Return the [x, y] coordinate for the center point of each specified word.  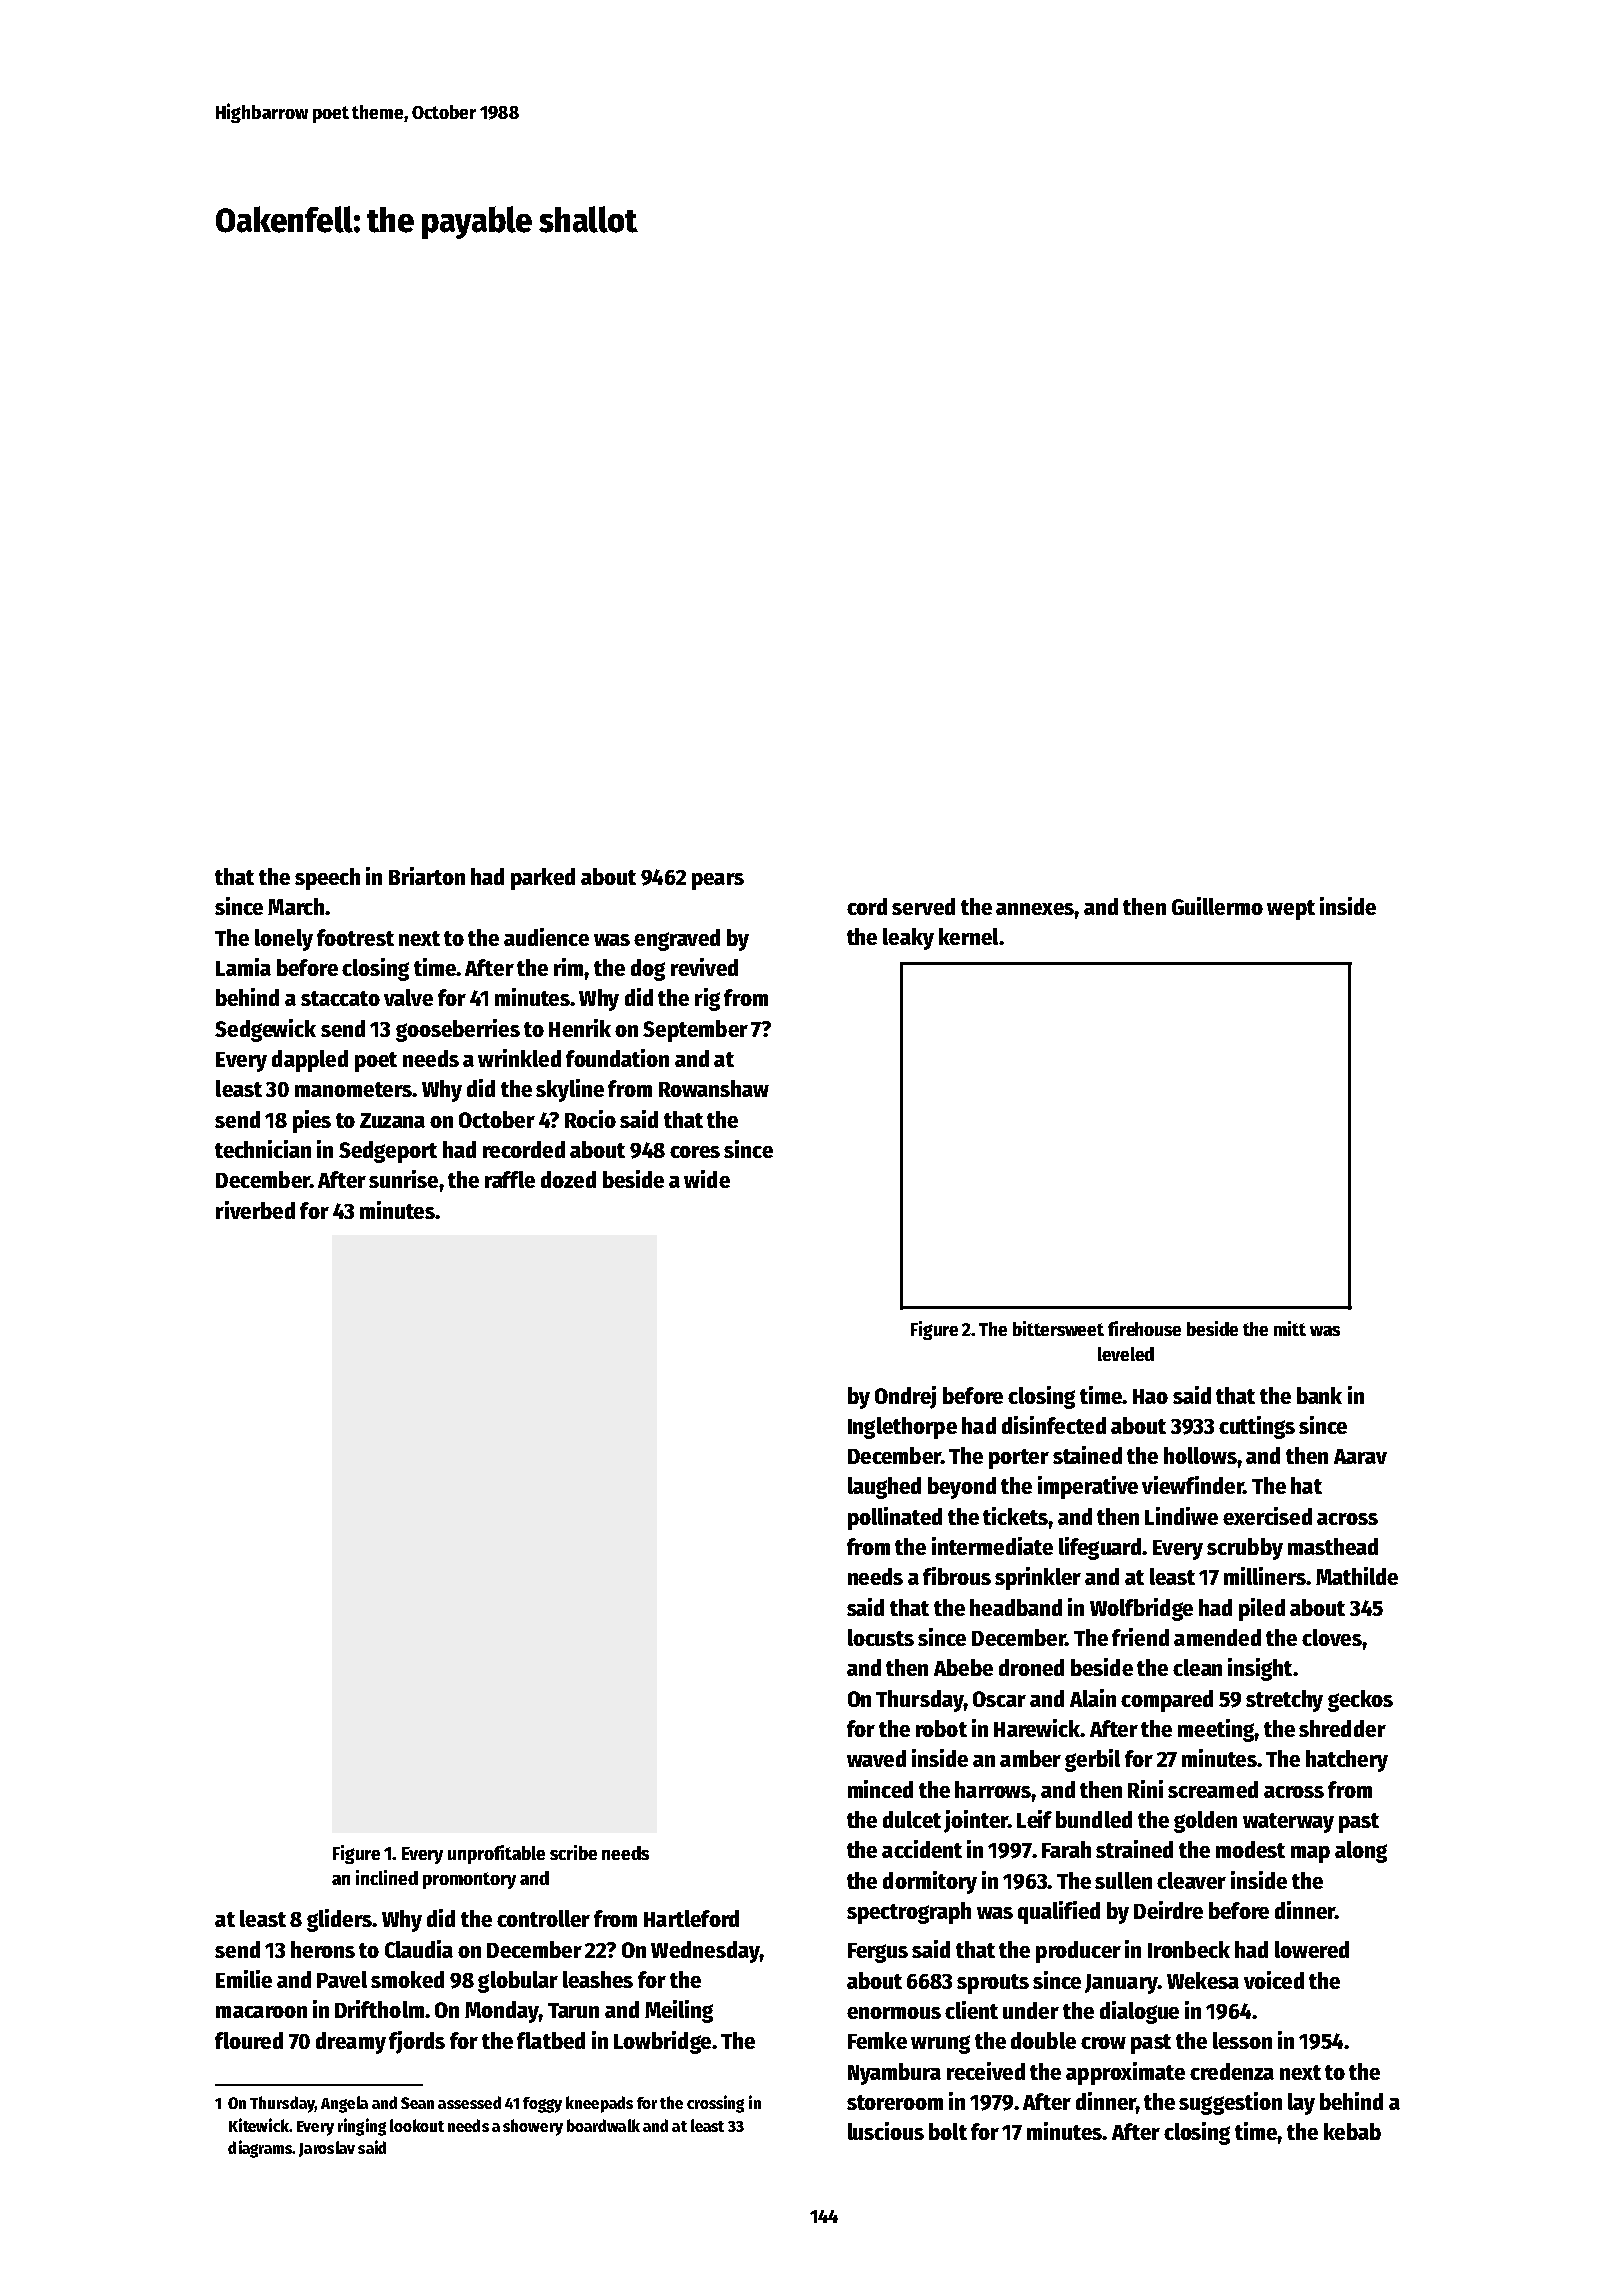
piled [1262, 1609]
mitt [1290, 1328]
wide [707, 1179]
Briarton [427, 876]
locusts [881, 1637]
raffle [510, 1179]
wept [1291, 910]
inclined [387, 1877]
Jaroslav [327, 2149]
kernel [968, 936]
